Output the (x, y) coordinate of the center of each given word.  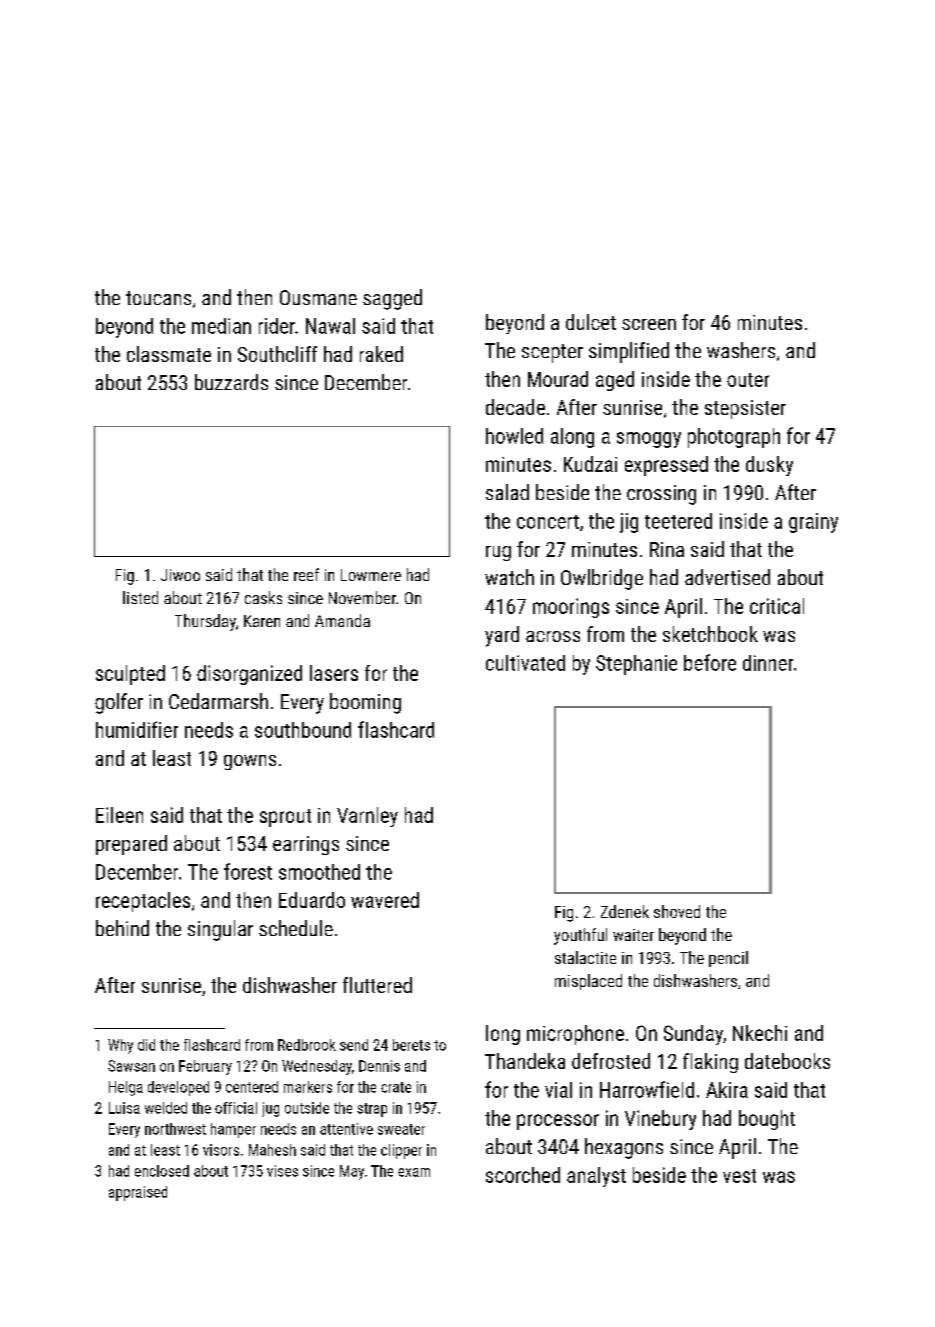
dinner (768, 663)
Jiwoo (180, 575)
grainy (813, 523)
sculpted (130, 675)
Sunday (693, 1035)
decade (515, 407)
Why (120, 1046)
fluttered (377, 985)
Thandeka (525, 1061)
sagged (392, 299)
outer (748, 380)
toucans (158, 298)
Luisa (124, 1108)
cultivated (525, 663)
